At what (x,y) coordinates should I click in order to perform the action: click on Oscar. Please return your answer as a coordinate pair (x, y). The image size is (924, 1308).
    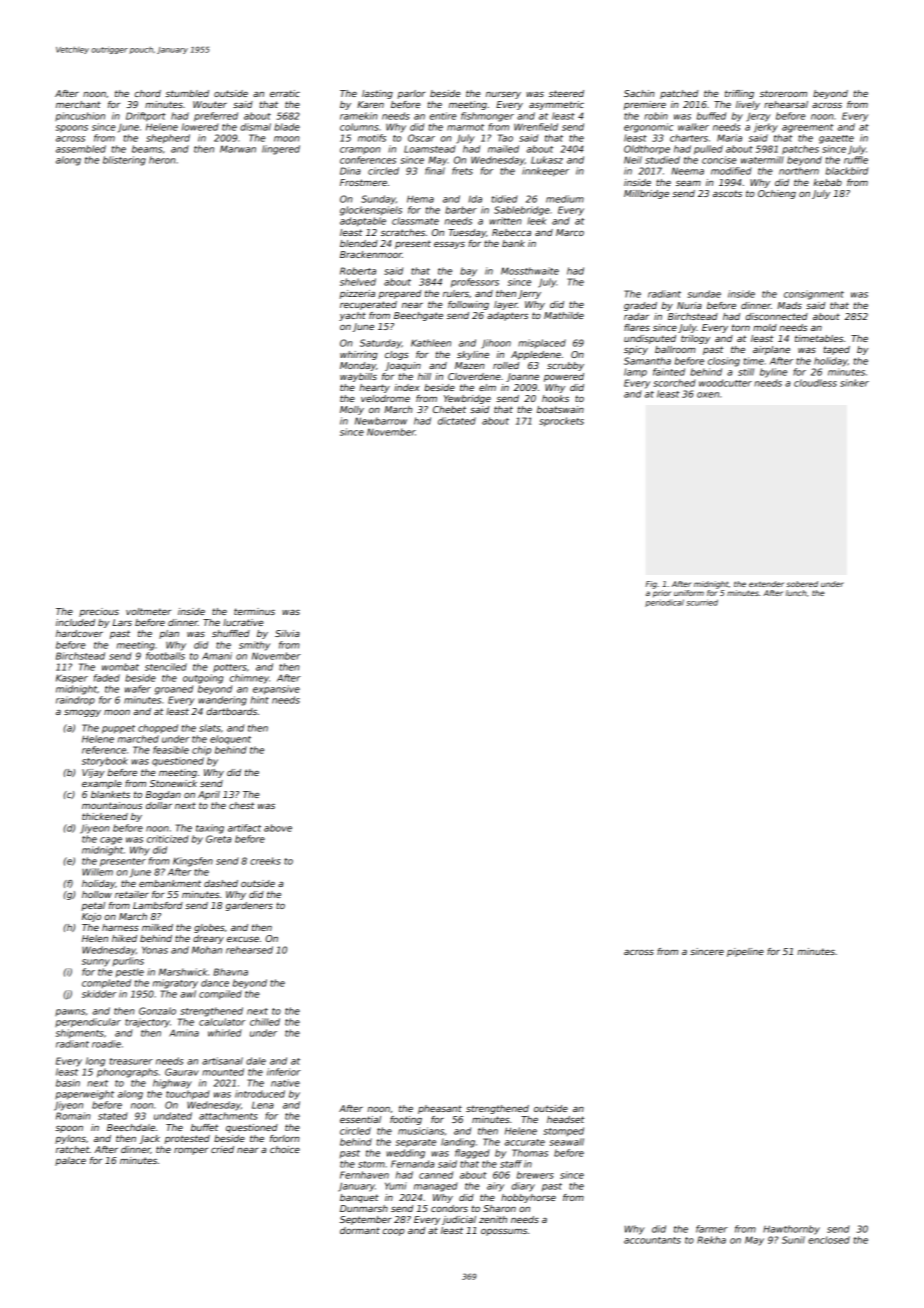
    Looking at the image, I should click on (421, 138).
